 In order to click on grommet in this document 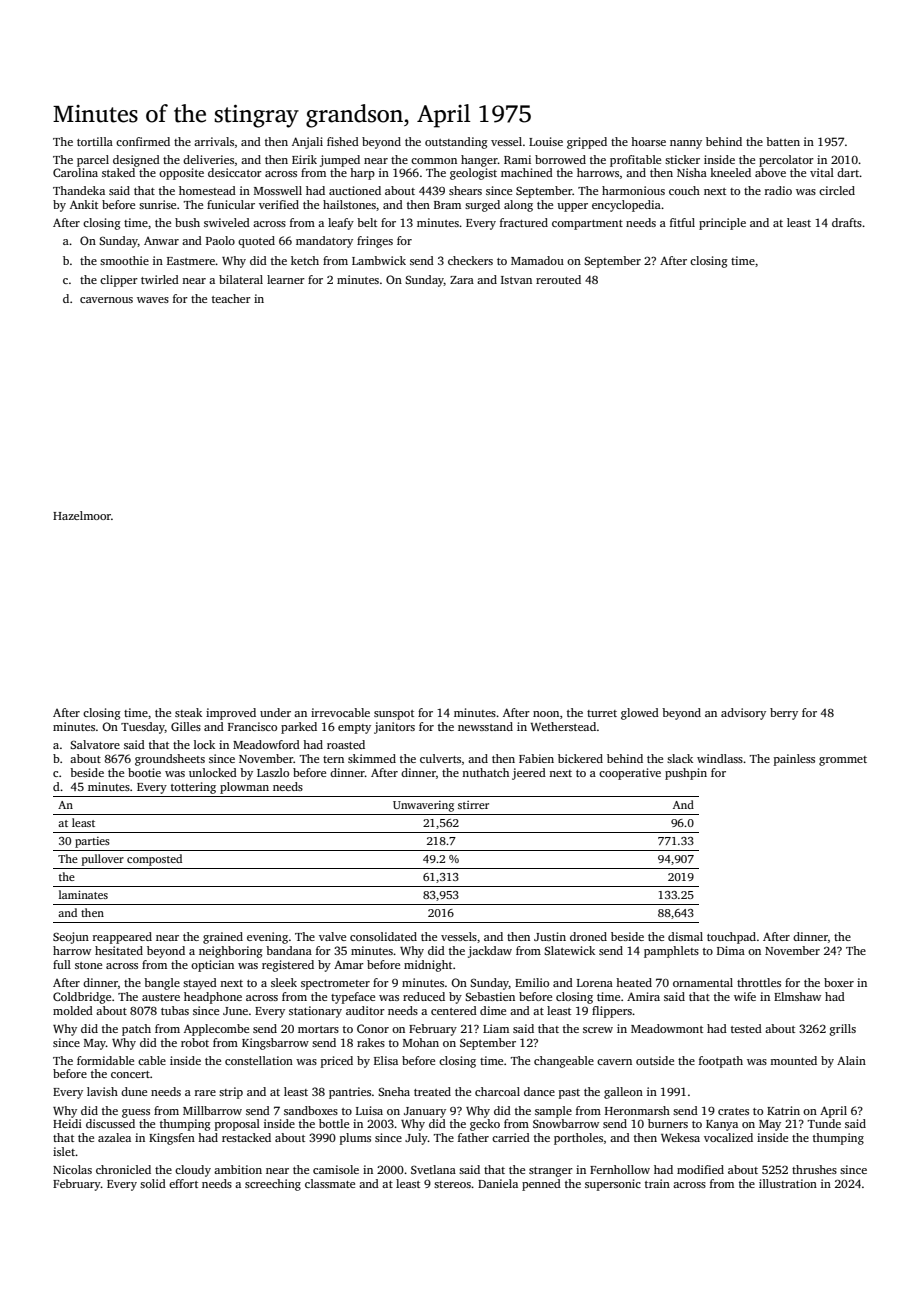, I will do `click(843, 761)`.
